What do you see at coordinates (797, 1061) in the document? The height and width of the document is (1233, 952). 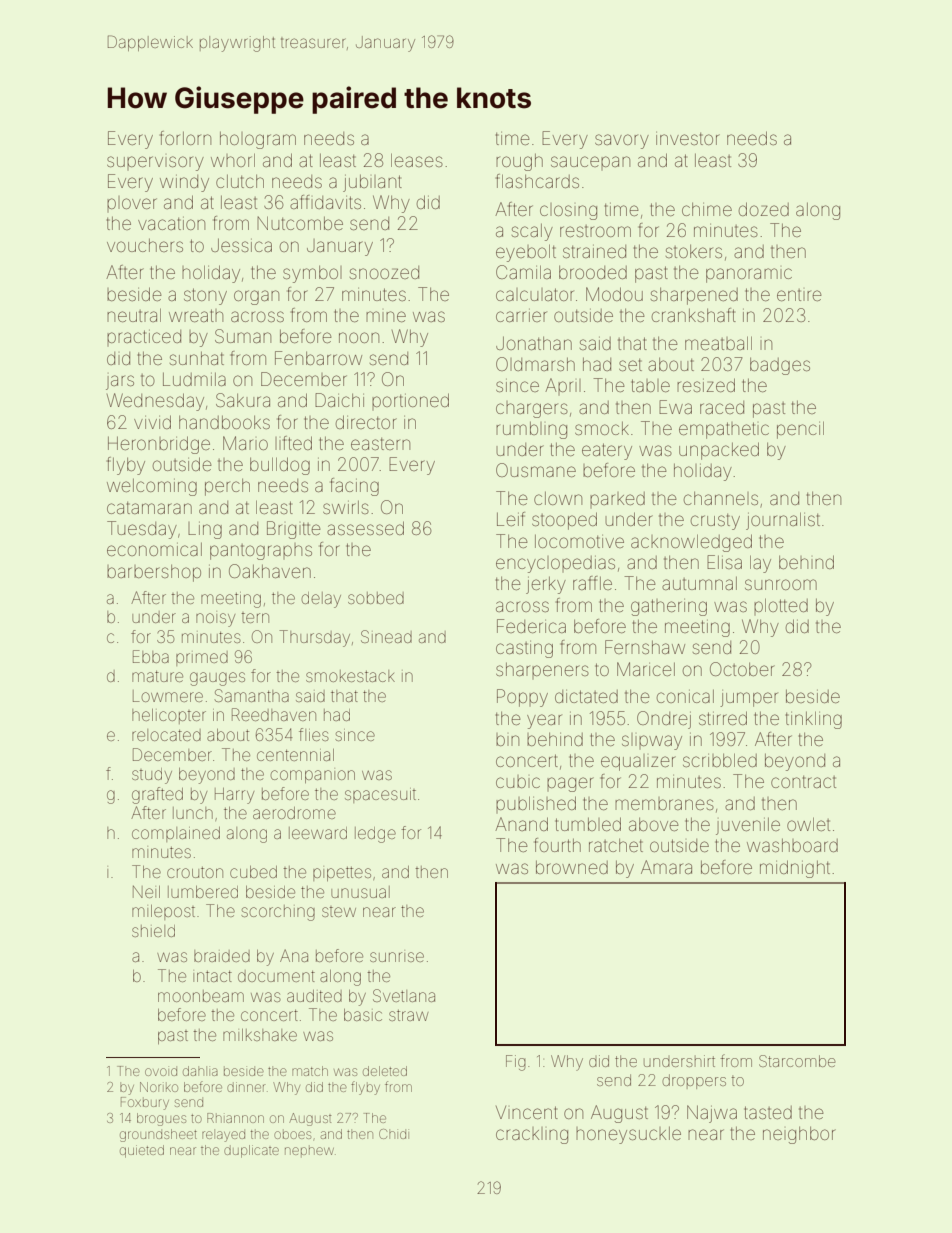 I see `Starcombe` at bounding box center [797, 1061].
